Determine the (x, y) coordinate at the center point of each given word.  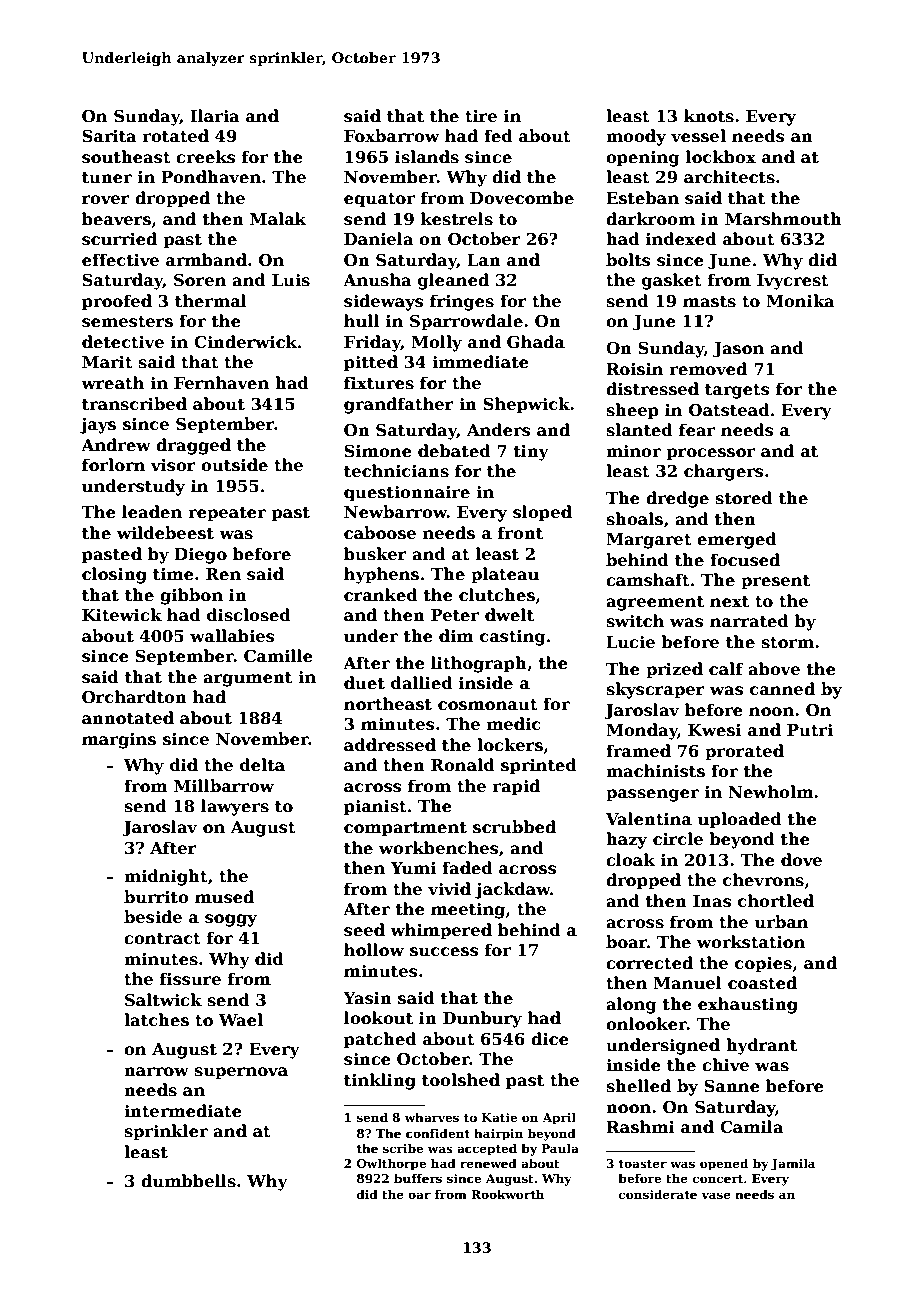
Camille (278, 656)
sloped (542, 513)
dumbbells (188, 1181)
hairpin (498, 1134)
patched (380, 1040)
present (775, 582)
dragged (193, 446)
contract (162, 939)
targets (737, 391)
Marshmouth (783, 219)
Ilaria (215, 115)
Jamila (793, 1164)
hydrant (761, 1046)
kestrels (457, 219)
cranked (381, 595)
